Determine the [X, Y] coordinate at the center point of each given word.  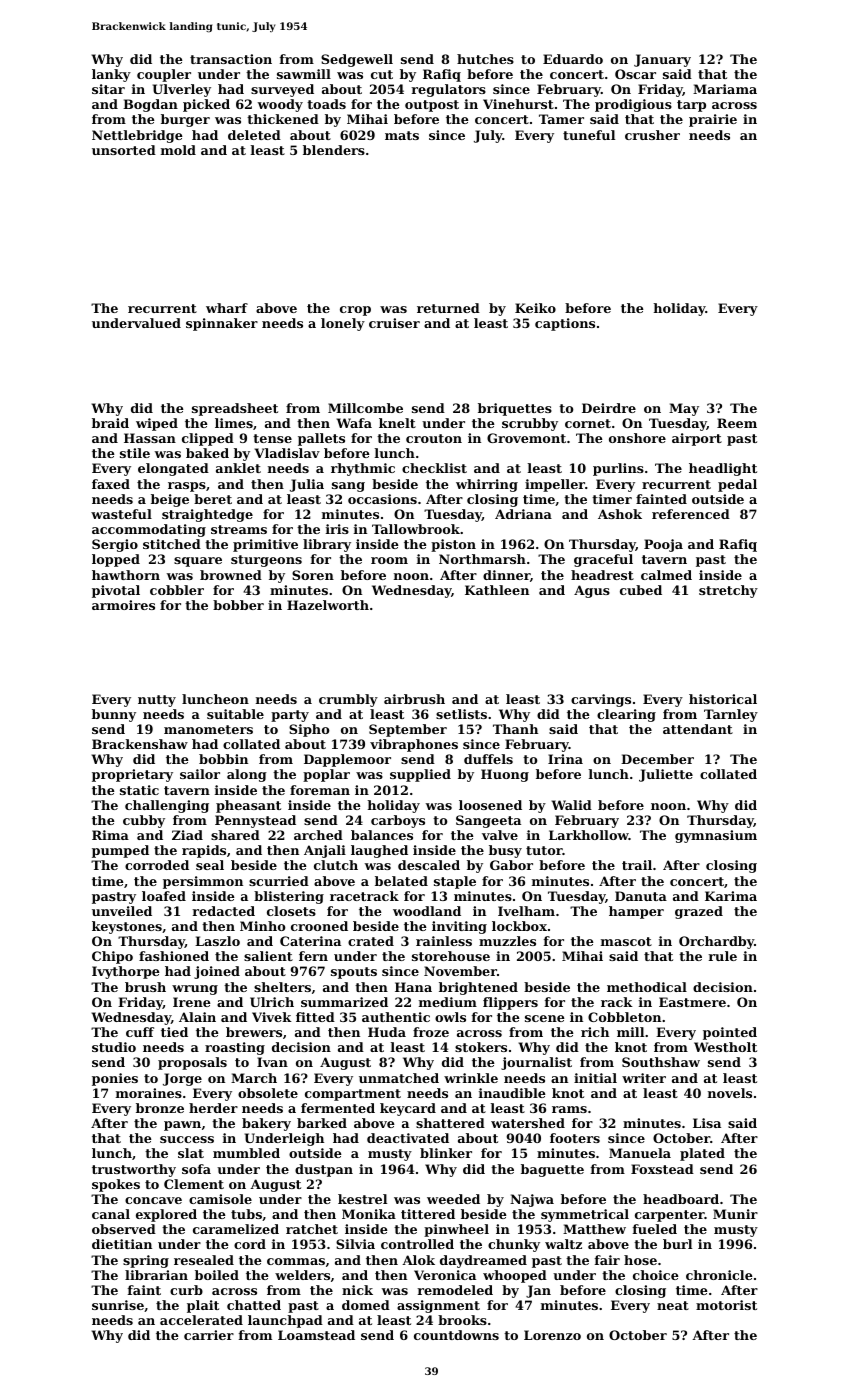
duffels [488, 759]
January [662, 60]
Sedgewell [357, 60]
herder [213, 1108]
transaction [231, 59]
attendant [698, 729]
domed [366, 1305]
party [290, 716]
